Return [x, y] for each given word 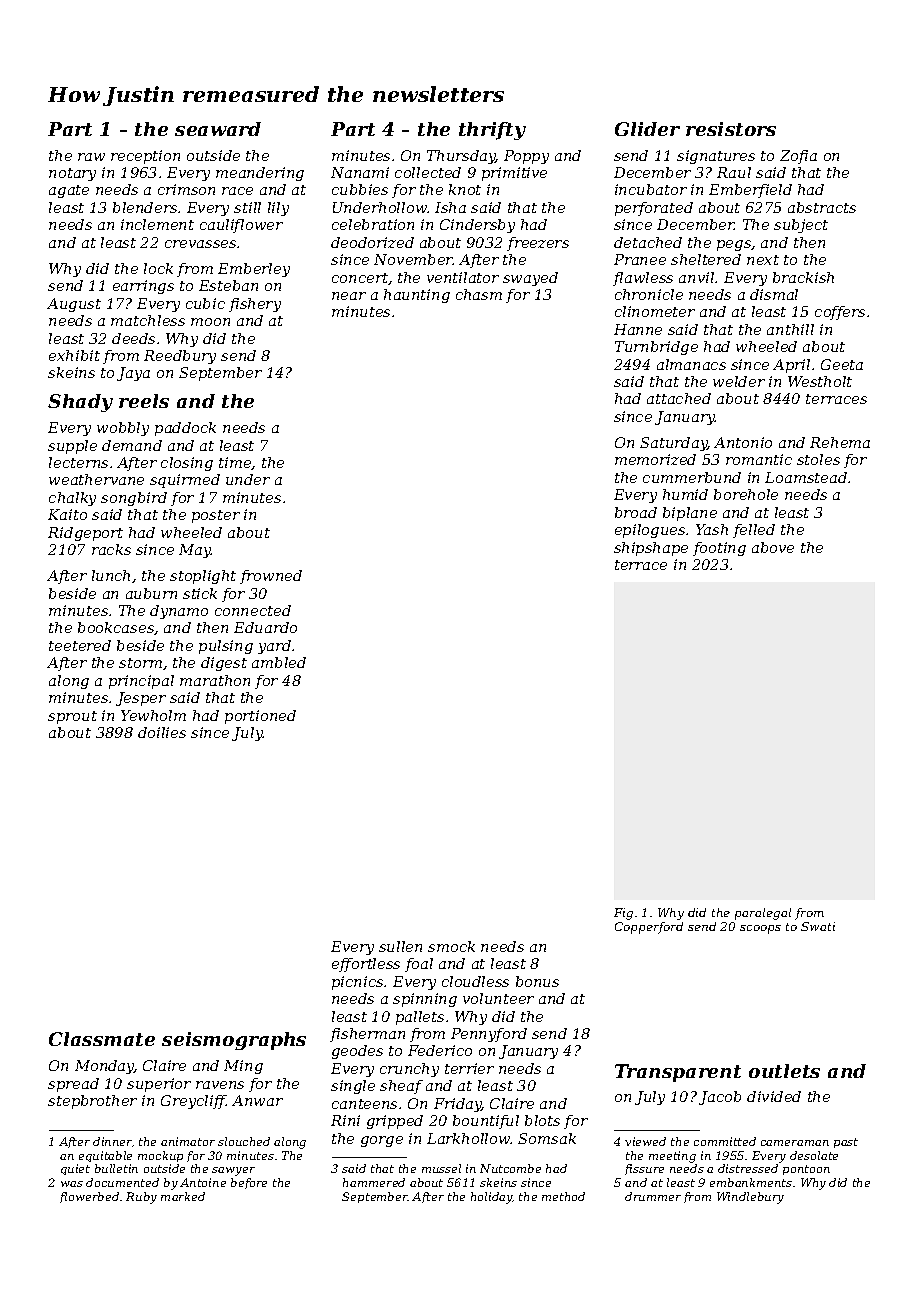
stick [200, 593]
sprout [72, 717]
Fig [623, 914]
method [563, 1196]
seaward [218, 129]
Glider [647, 129]
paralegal [763, 914]
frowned [271, 577]
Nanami [360, 172]
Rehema [840, 442]
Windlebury [750, 1198]
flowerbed [89, 1197]
